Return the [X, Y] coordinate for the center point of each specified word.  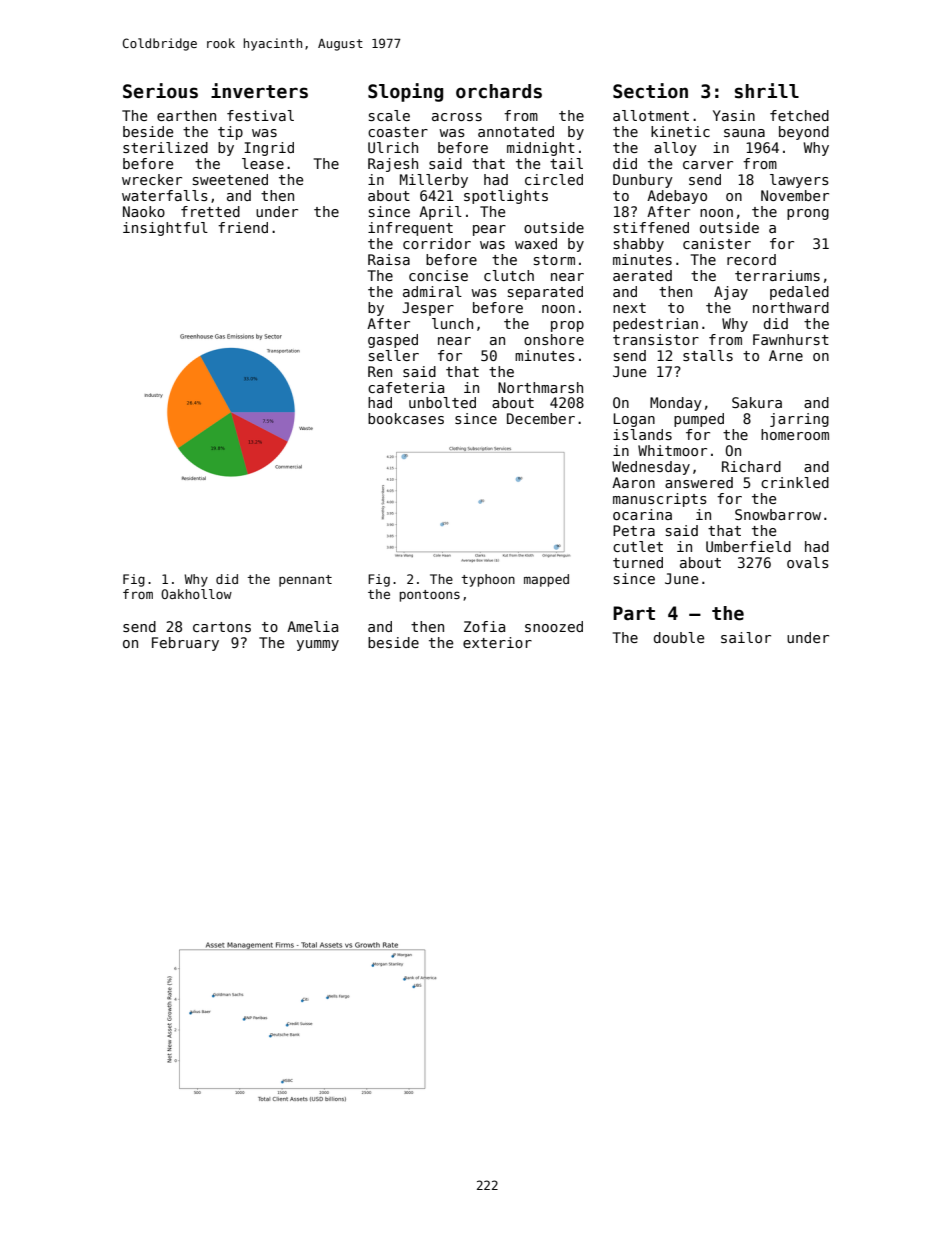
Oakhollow [196, 594]
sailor [746, 637]
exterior [497, 642]
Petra [634, 530]
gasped [393, 341]
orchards [499, 91]
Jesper [428, 309]
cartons [222, 627]
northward [791, 307]
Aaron [633, 482]
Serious [160, 91]
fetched [799, 115]
